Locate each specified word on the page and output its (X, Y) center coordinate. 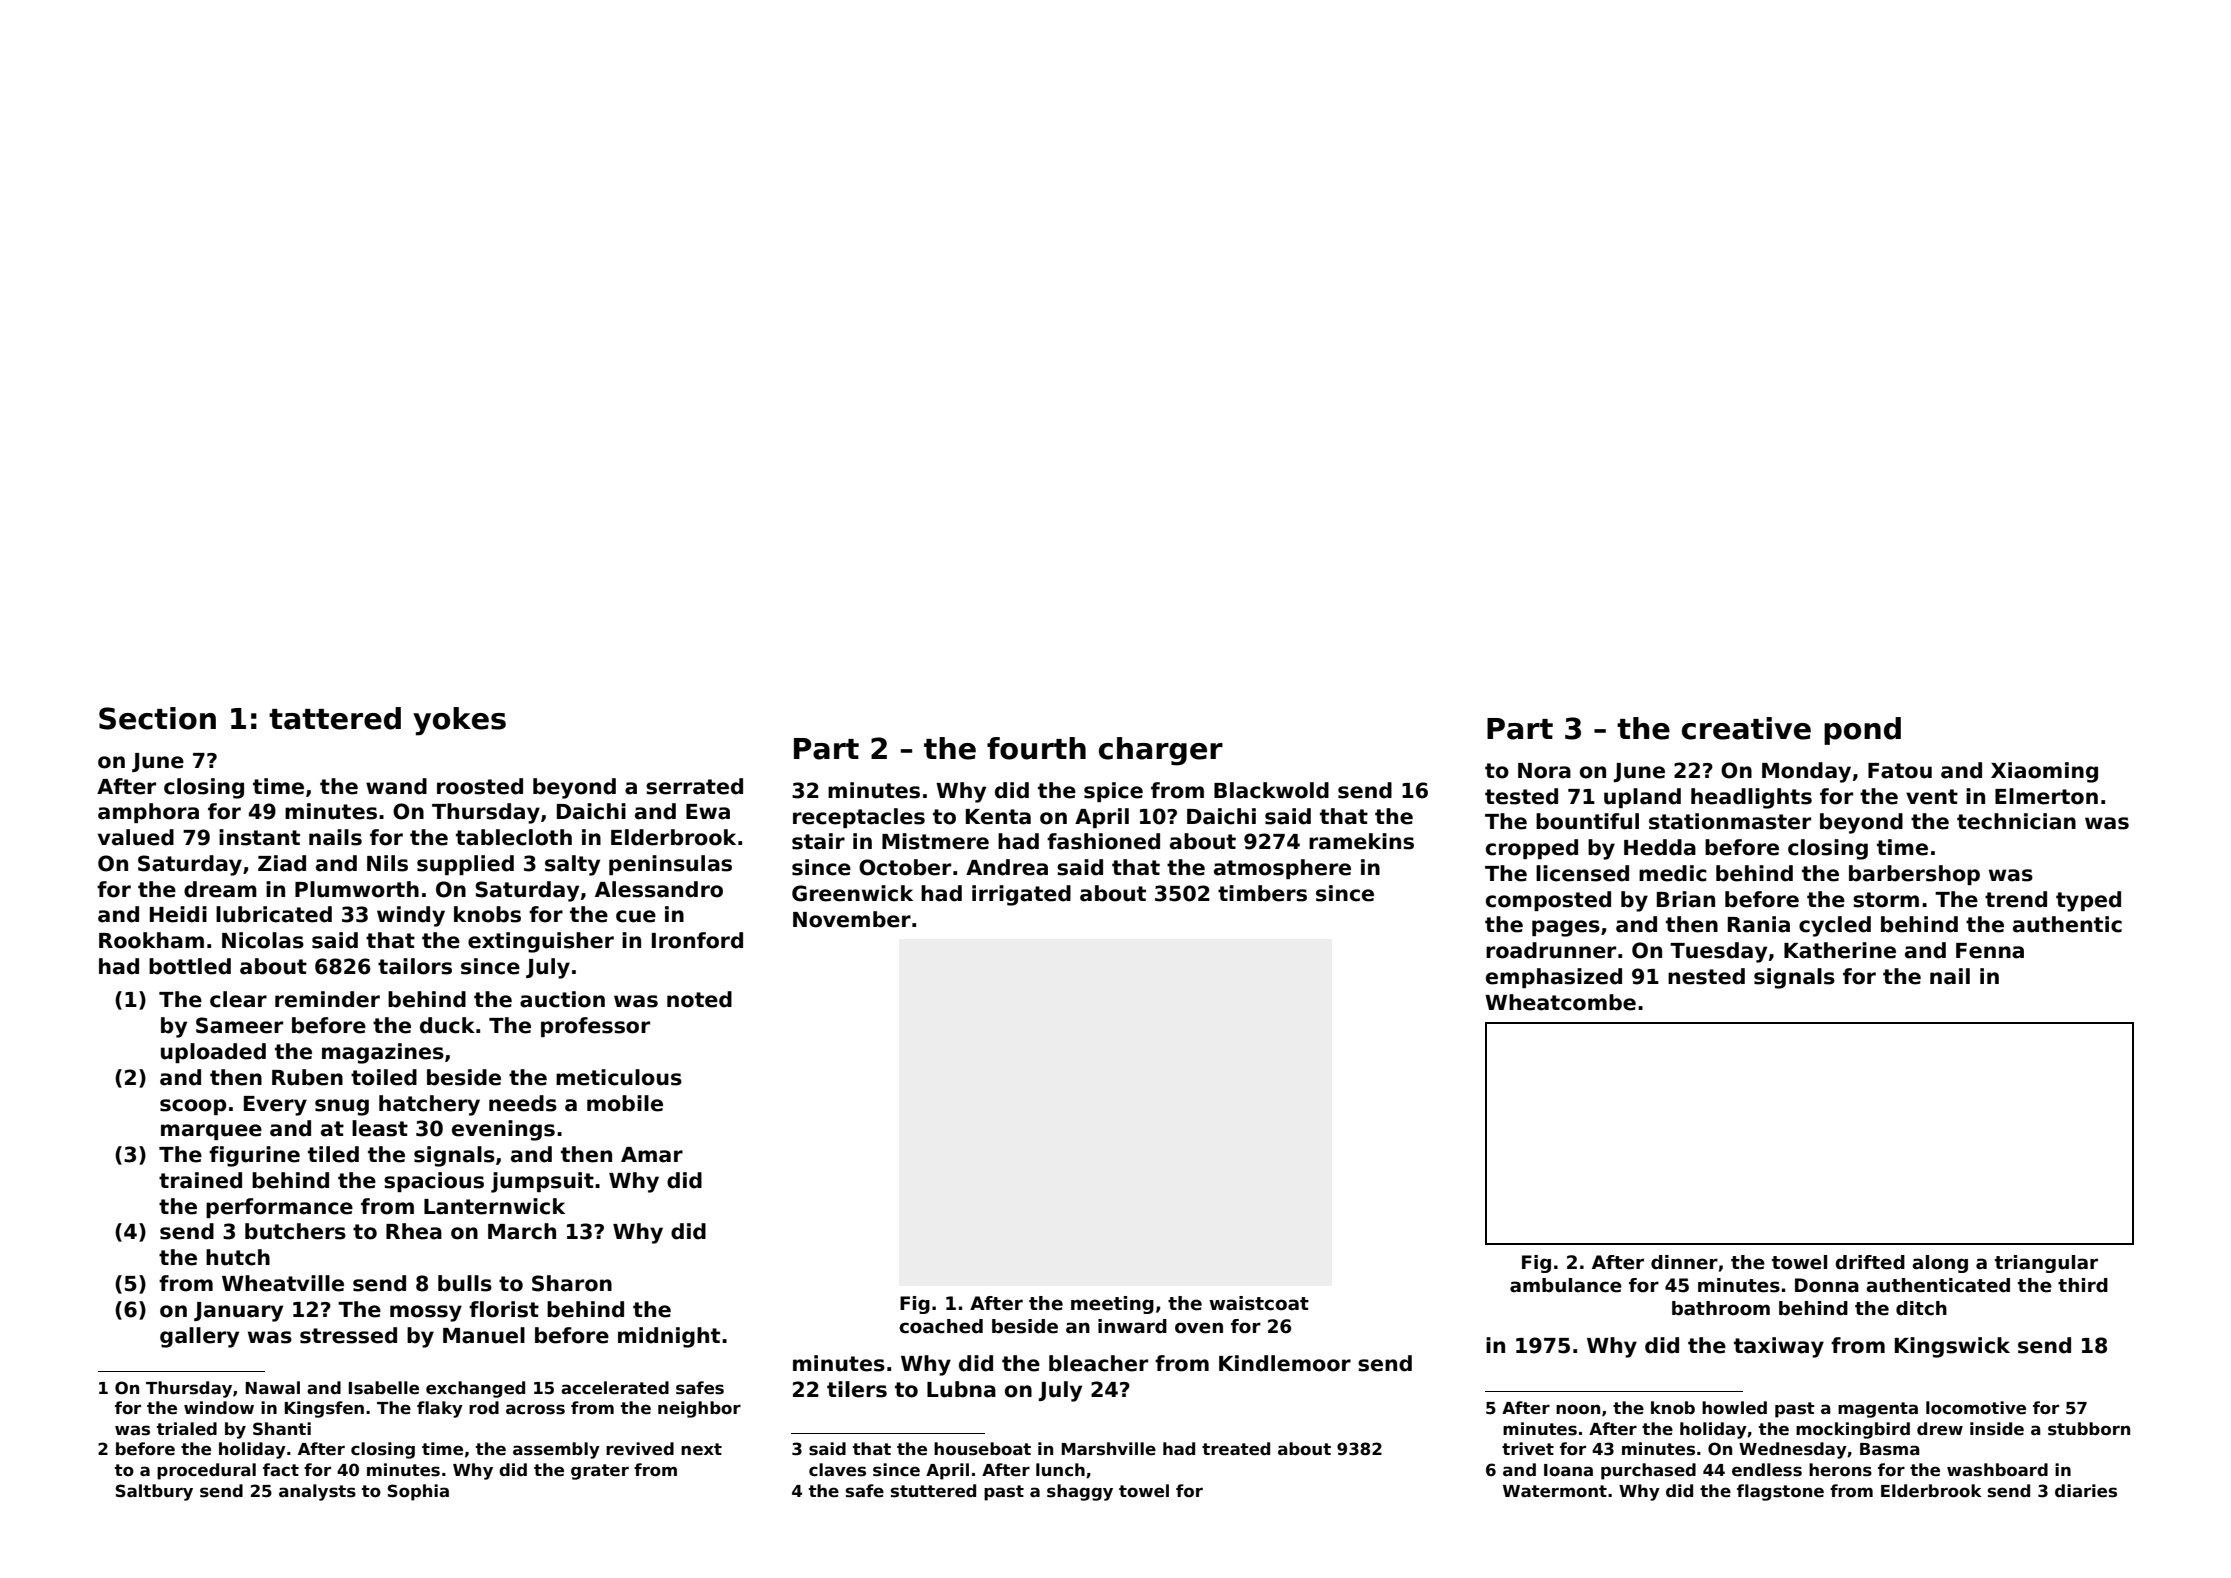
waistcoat (1259, 1303)
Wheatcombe (1560, 1002)
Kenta (998, 817)
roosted (480, 786)
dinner (1684, 1262)
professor (595, 1027)
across (535, 1409)
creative (1746, 728)
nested (1706, 976)
